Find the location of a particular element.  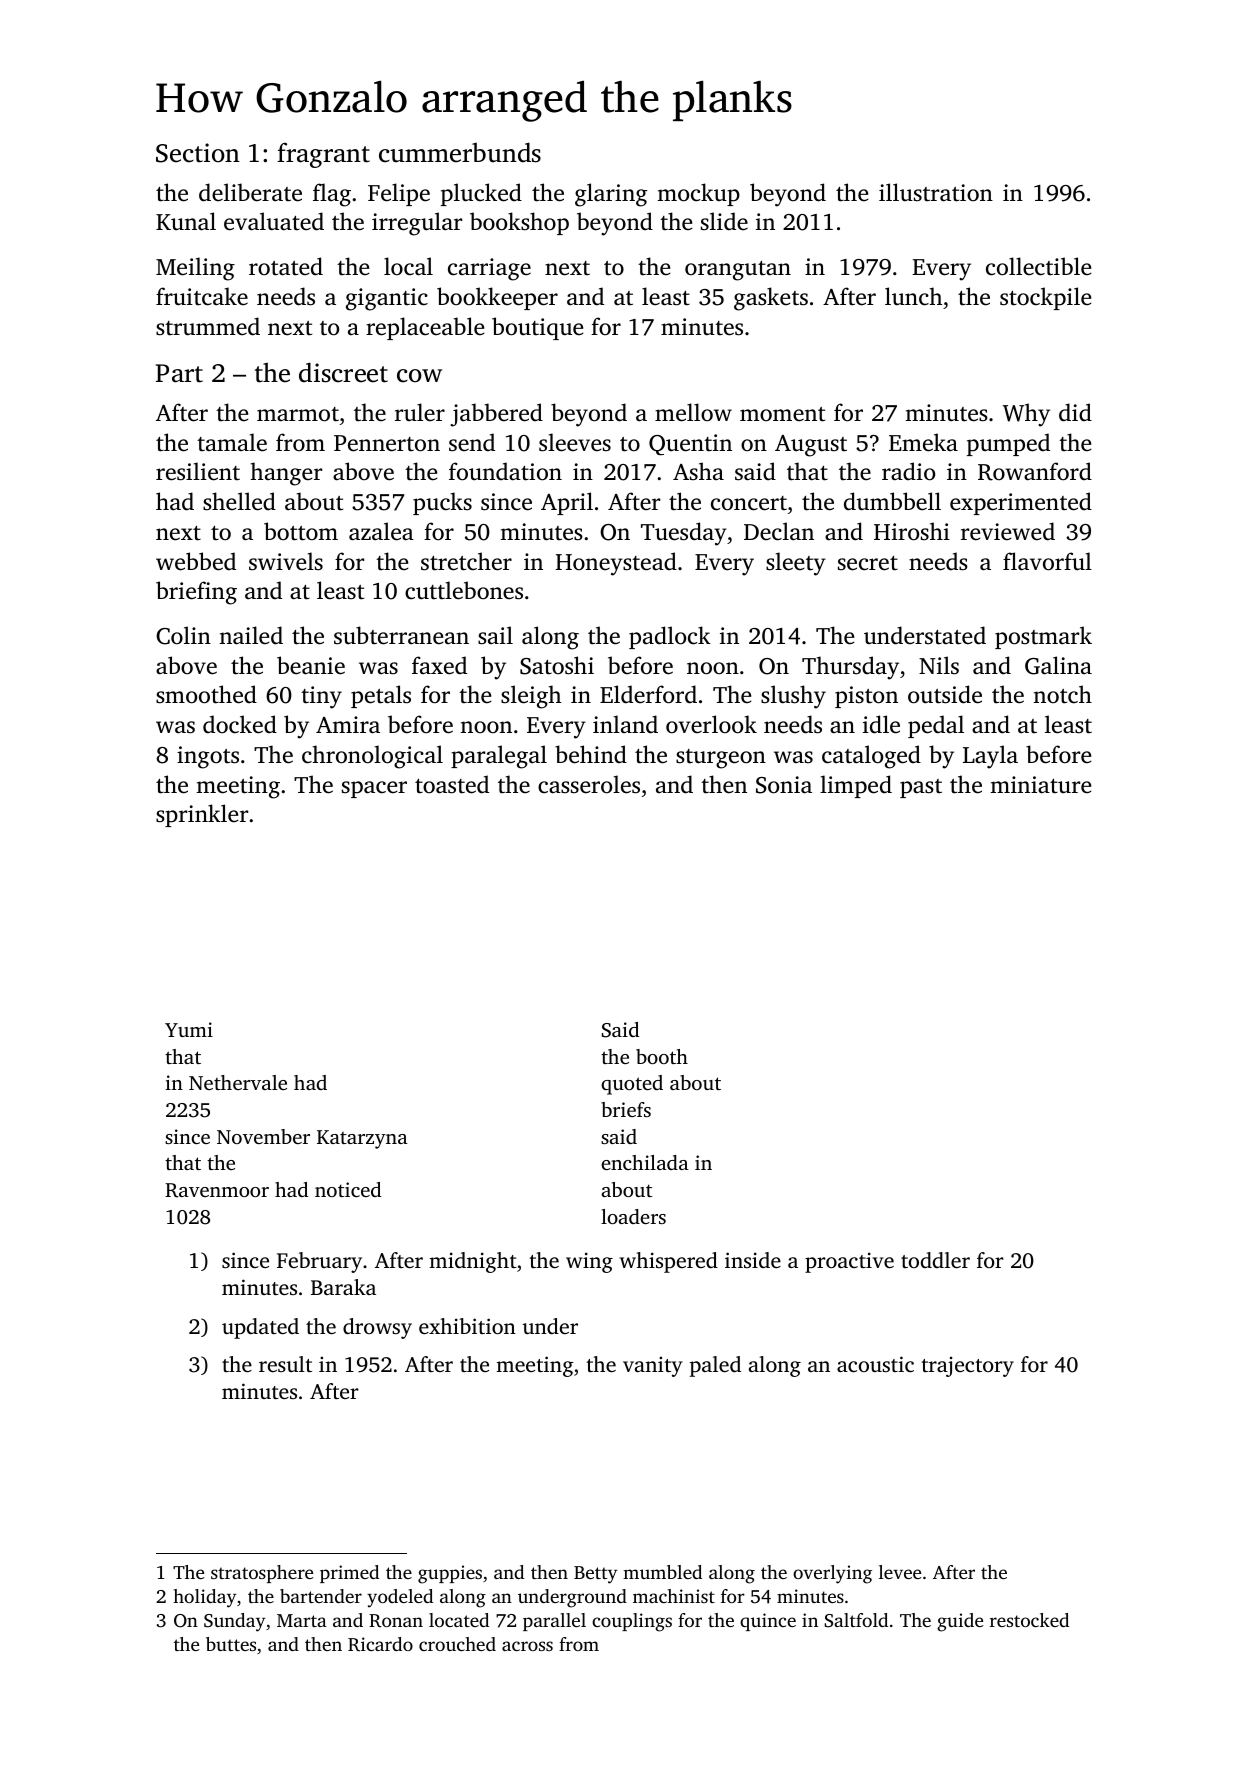

illustration is located at coordinates (936, 192).
